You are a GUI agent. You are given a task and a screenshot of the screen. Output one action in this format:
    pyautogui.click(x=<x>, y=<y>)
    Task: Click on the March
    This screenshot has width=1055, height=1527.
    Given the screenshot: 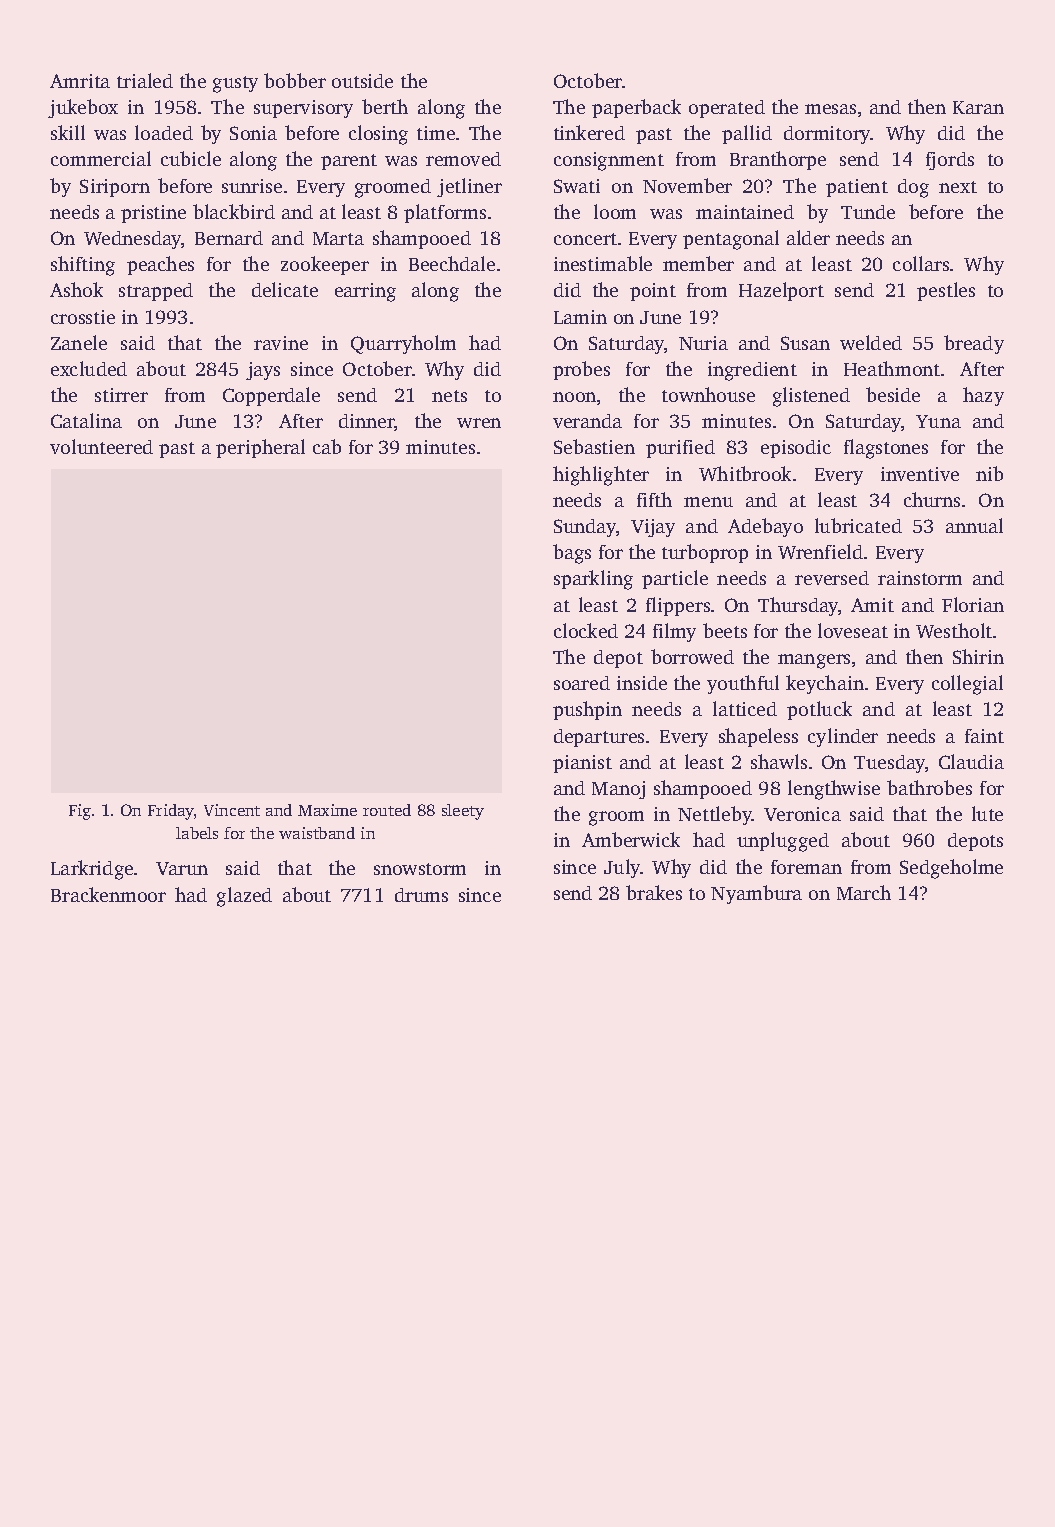 What is the action you would take?
    pyautogui.click(x=864, y=892)
